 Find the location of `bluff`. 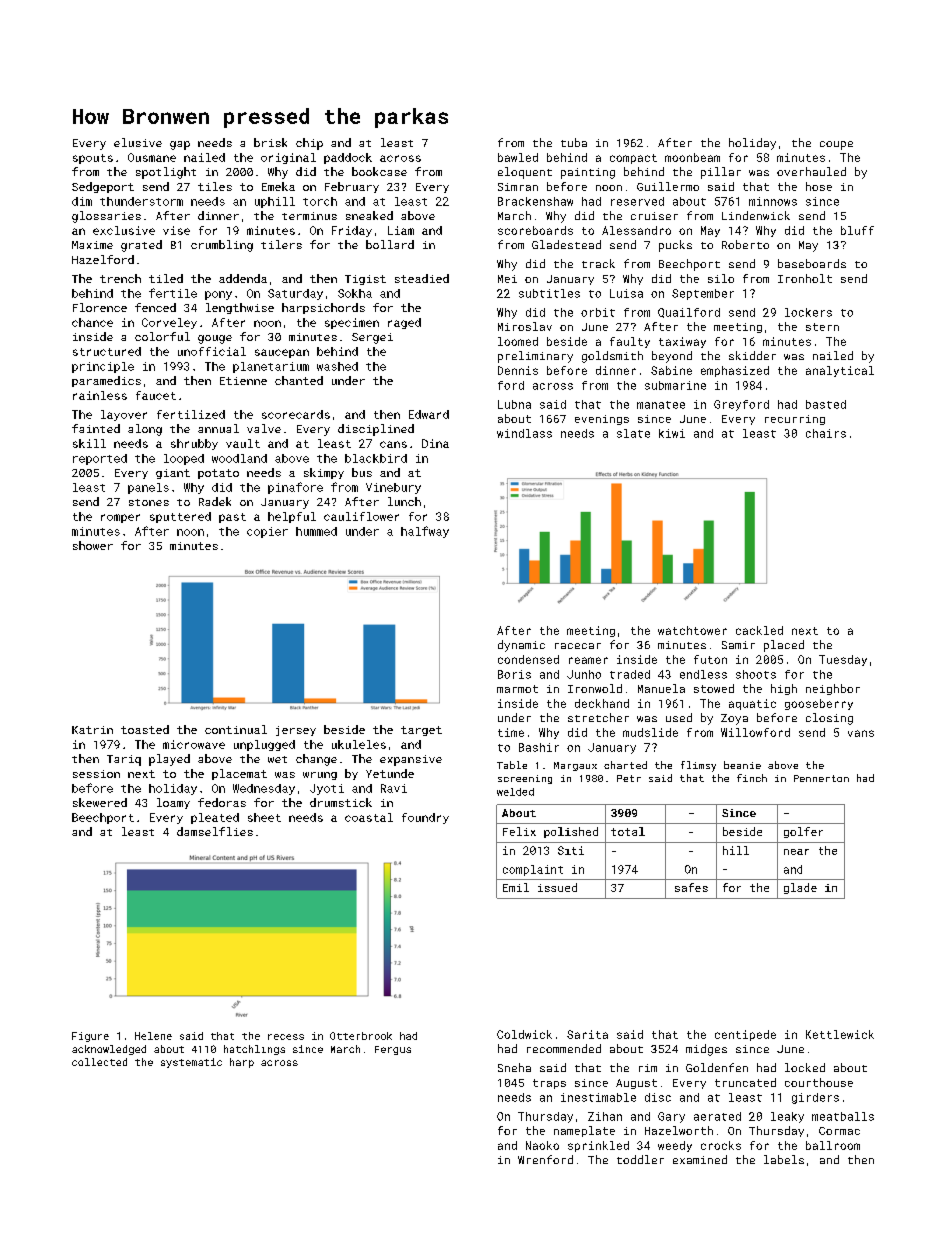

bluff is located at coordinates (857, 230).
